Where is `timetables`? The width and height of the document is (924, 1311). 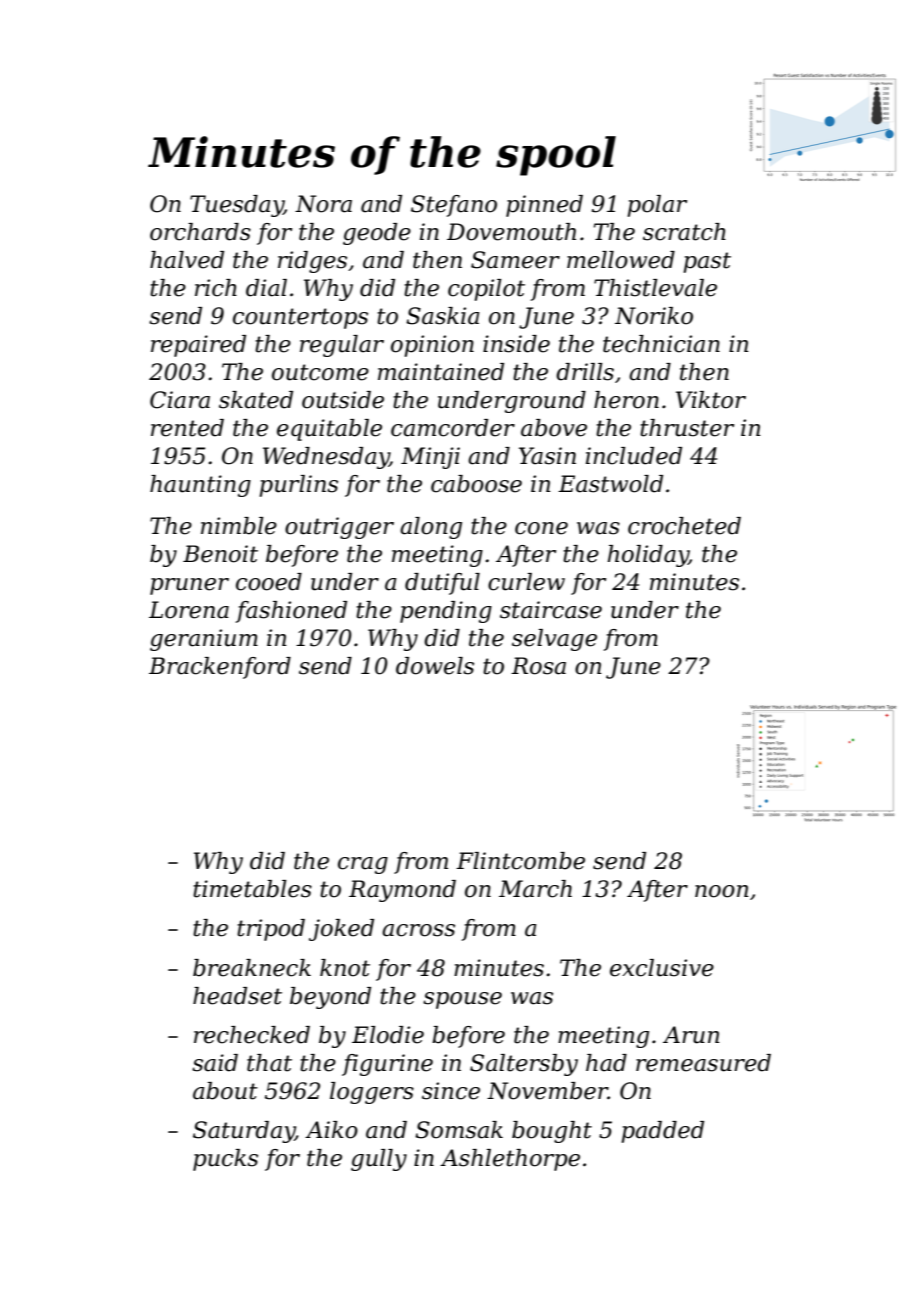 timetables is located at coordinates (252, 889).
